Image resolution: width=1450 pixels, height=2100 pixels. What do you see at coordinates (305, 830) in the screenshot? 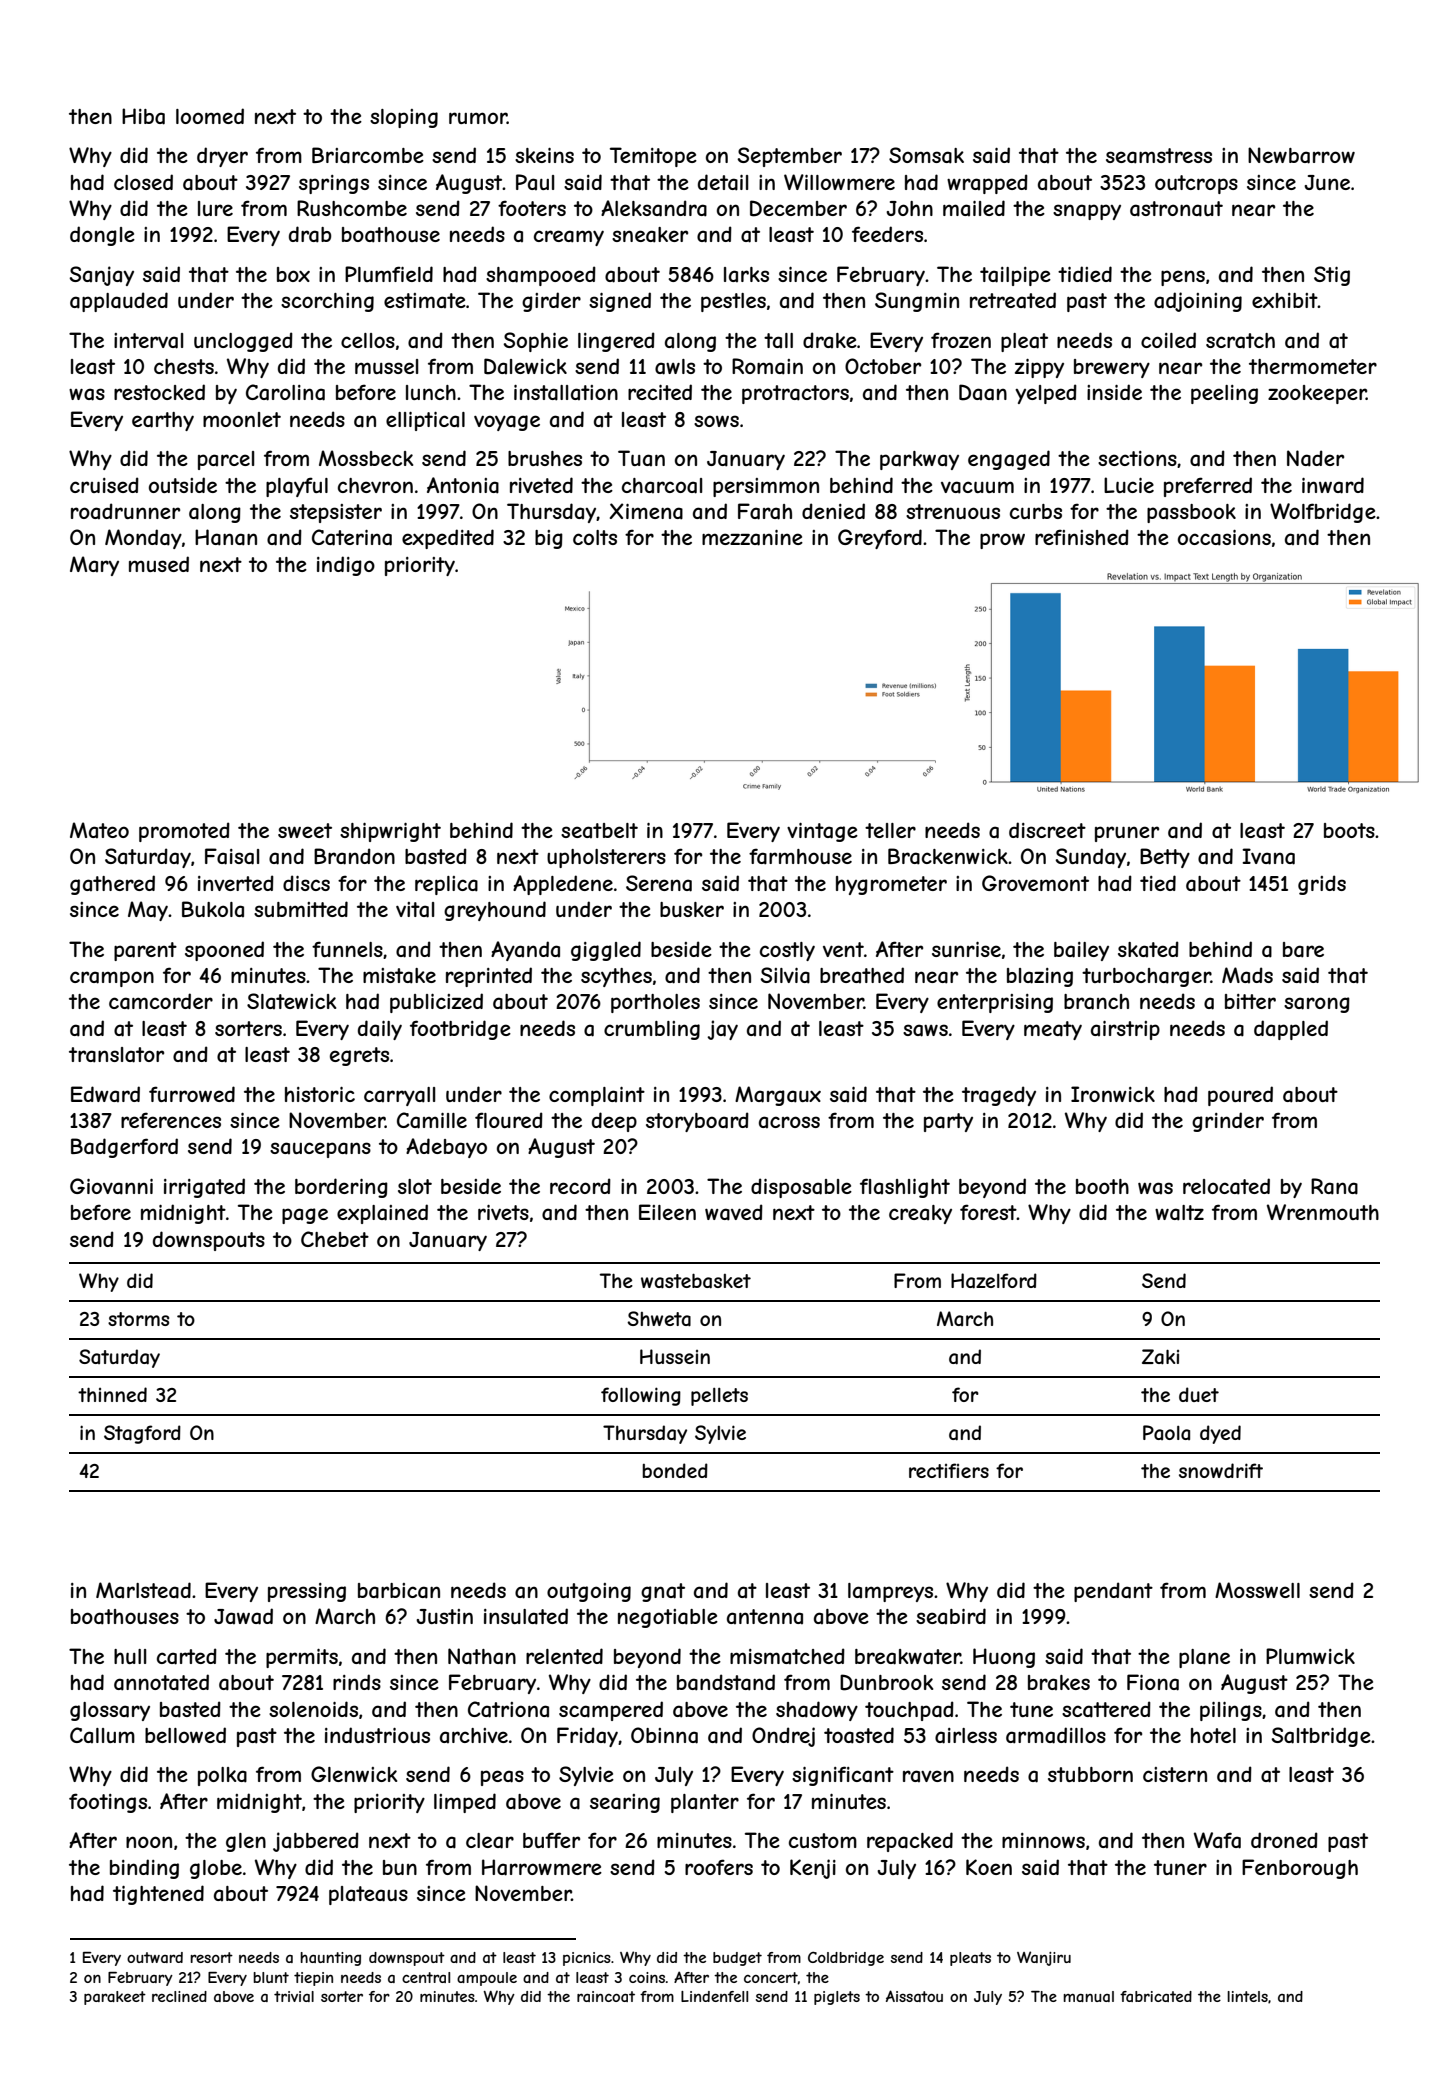
I see `sweet` at bounding box center [305, 830].
